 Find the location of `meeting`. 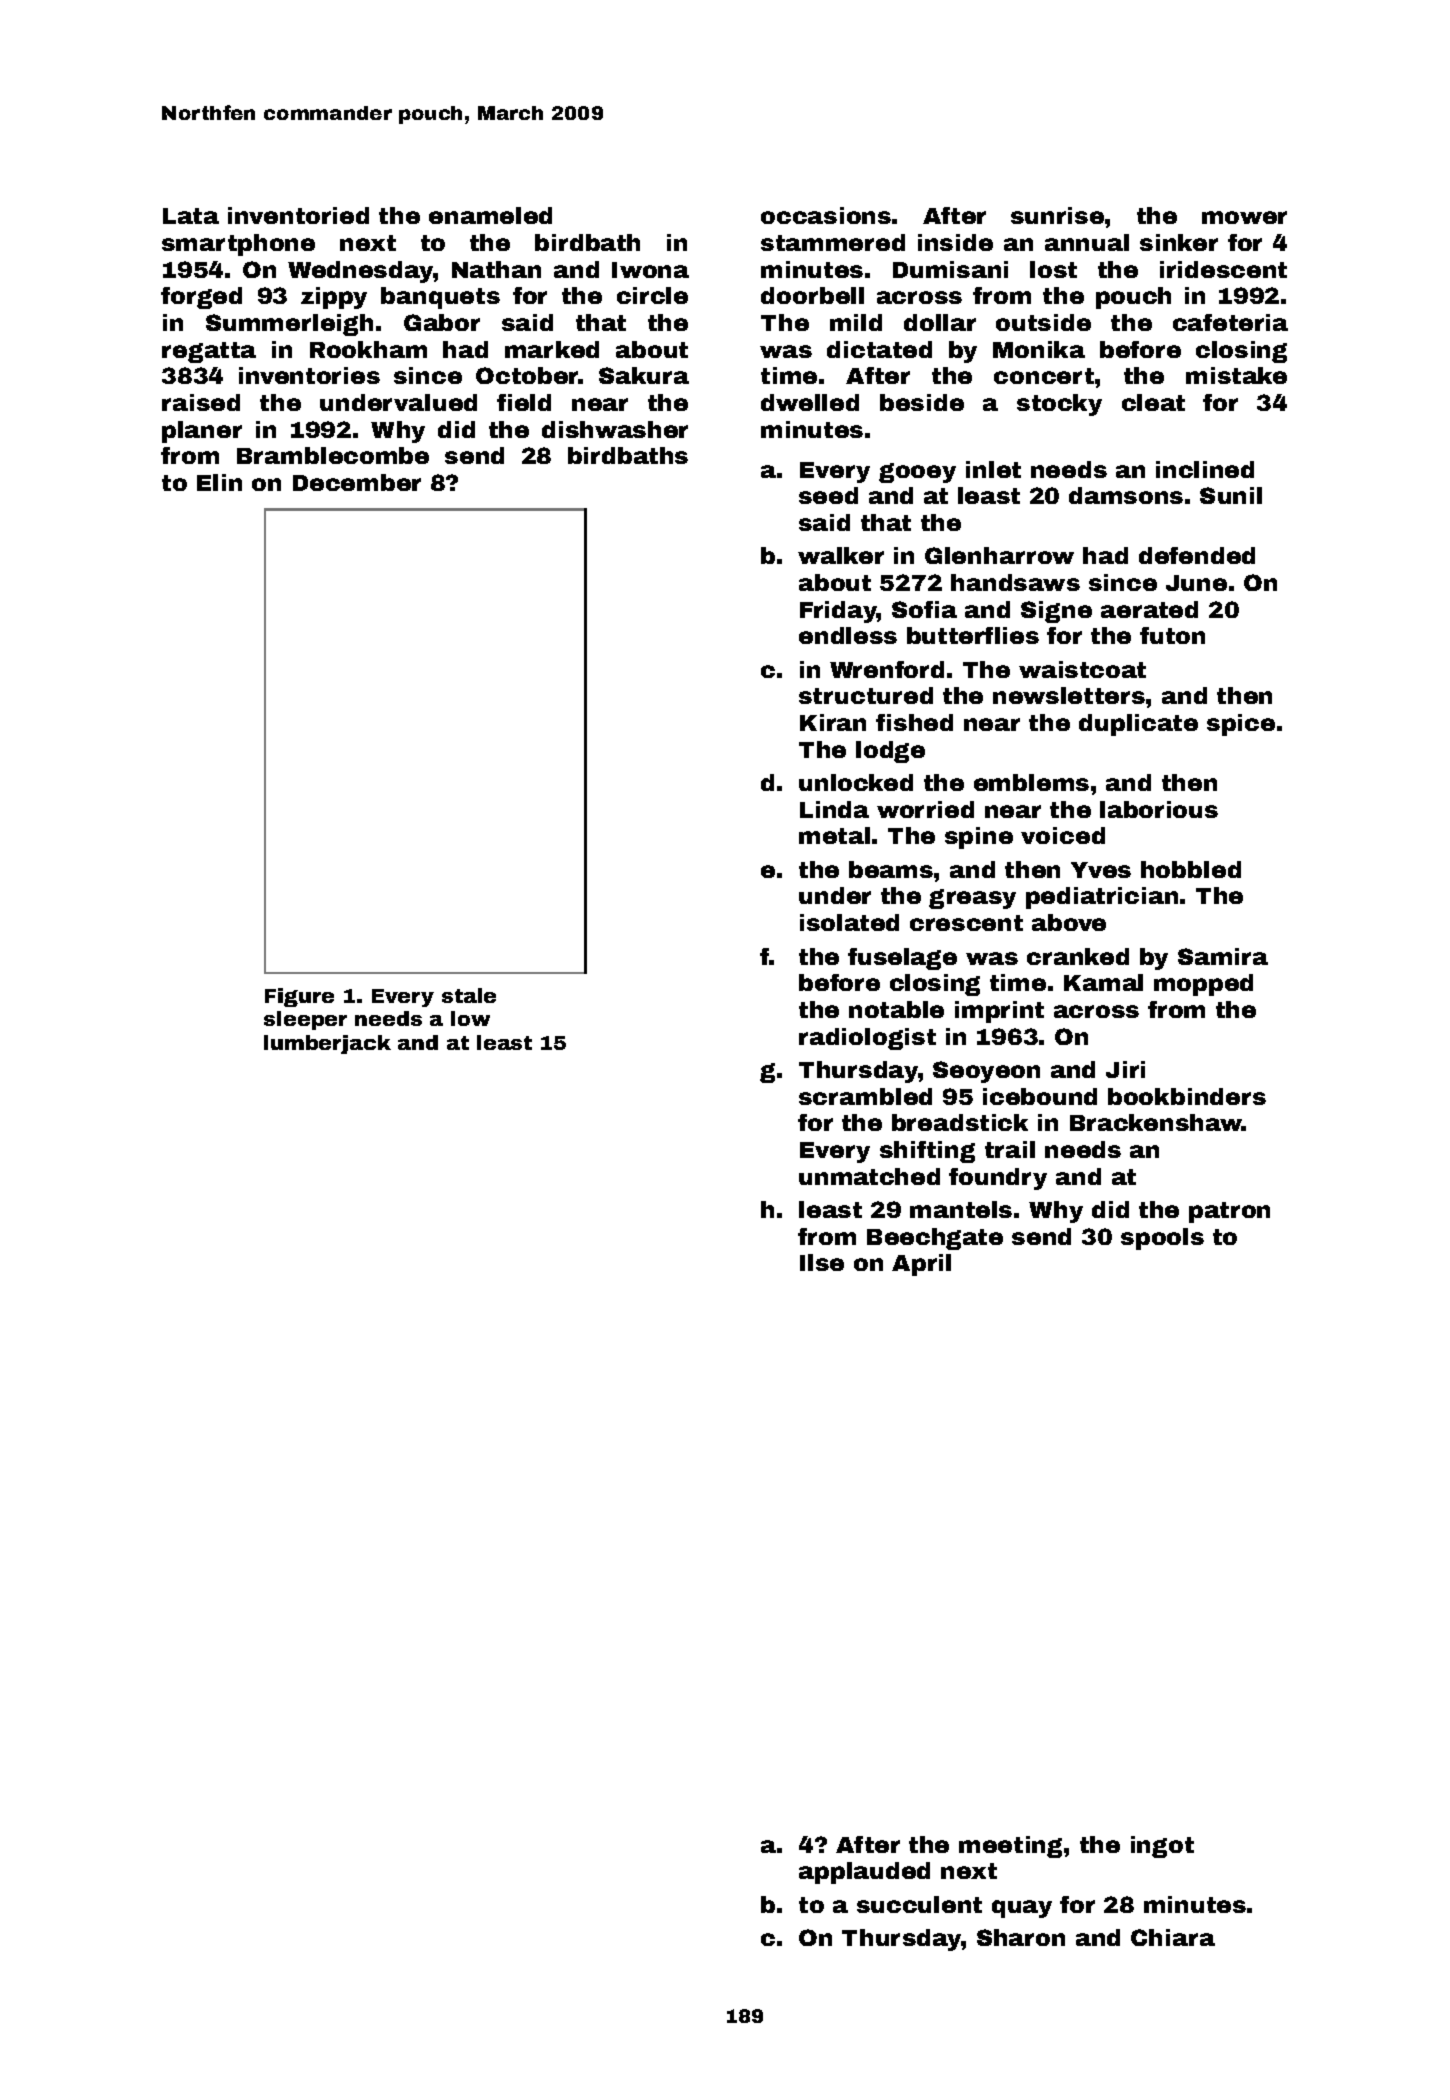

meeting is located at coordinates (1010, 1847).
